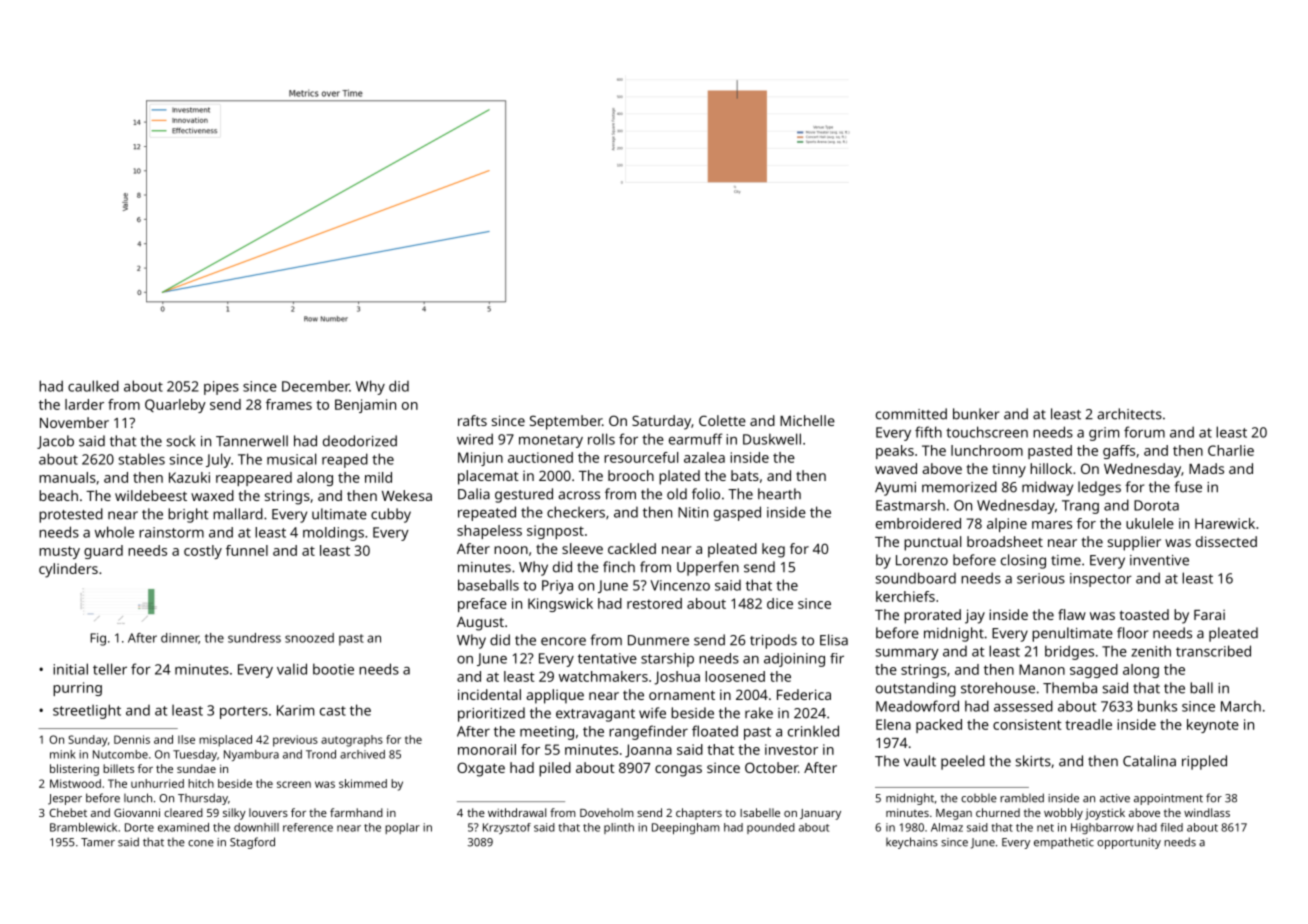  I want to click on plated, so click(679, 477).
